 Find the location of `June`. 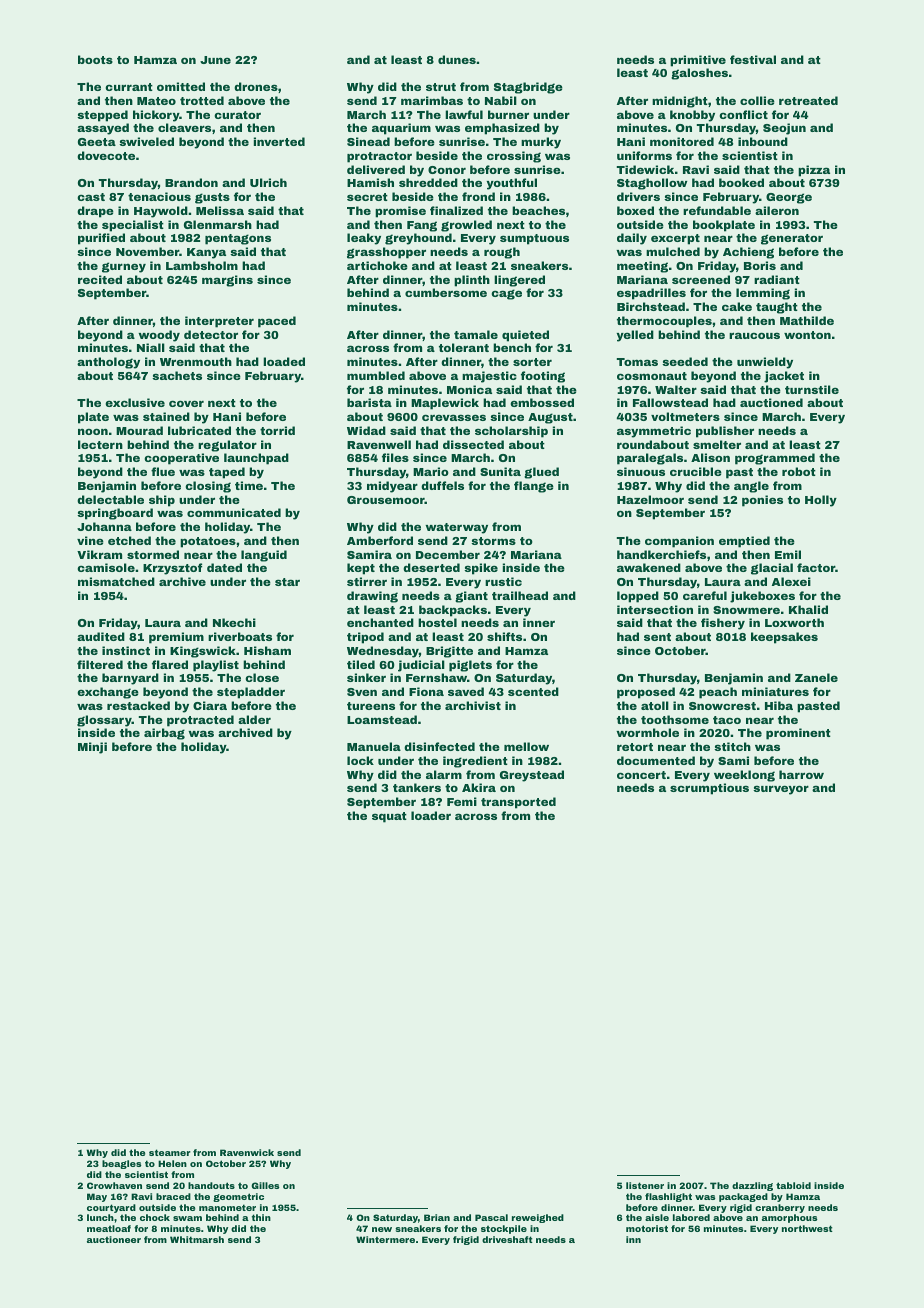

June is located at coordinates (215, 60).
